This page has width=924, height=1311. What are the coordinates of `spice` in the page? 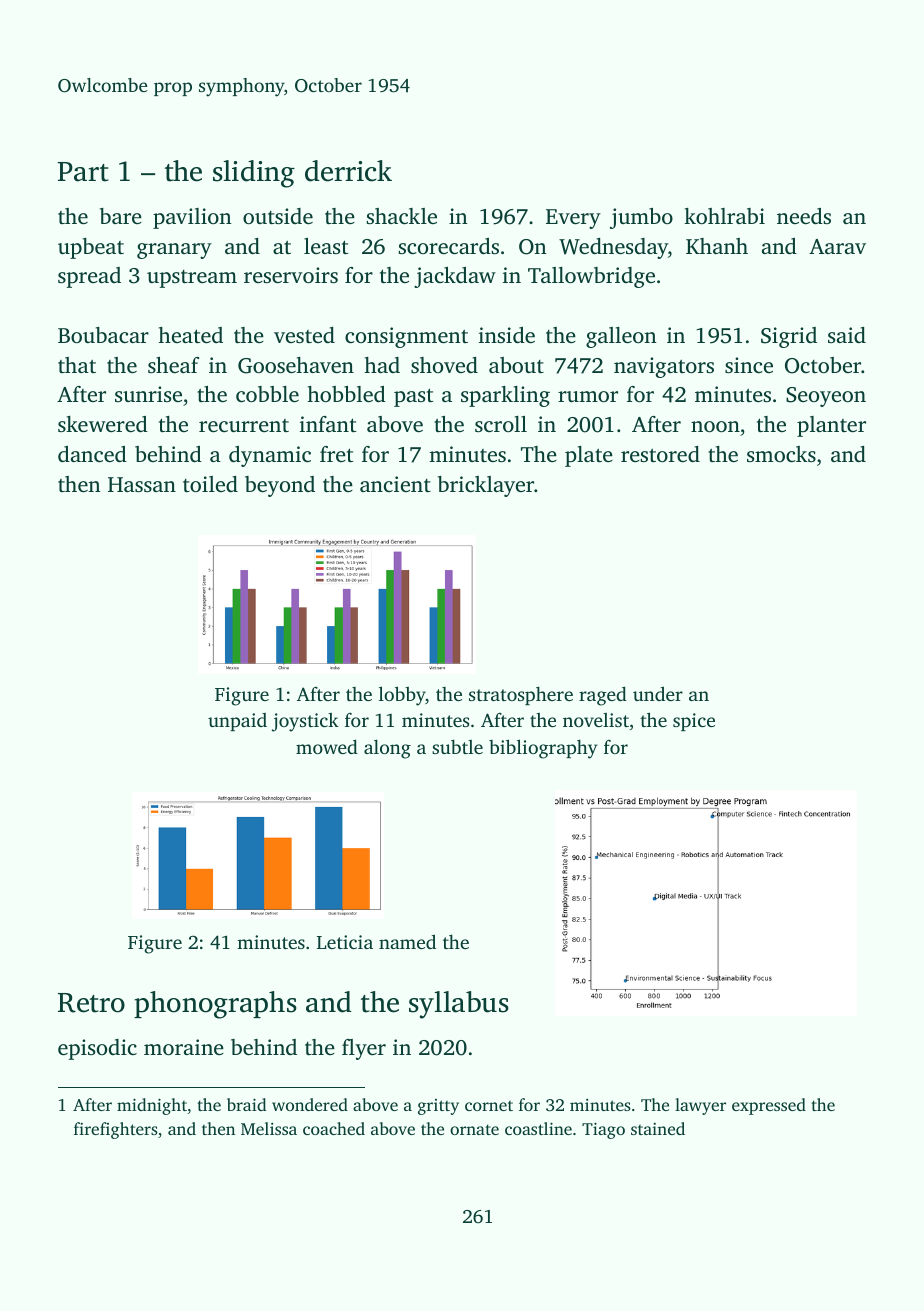 It's located at (694, 722).
